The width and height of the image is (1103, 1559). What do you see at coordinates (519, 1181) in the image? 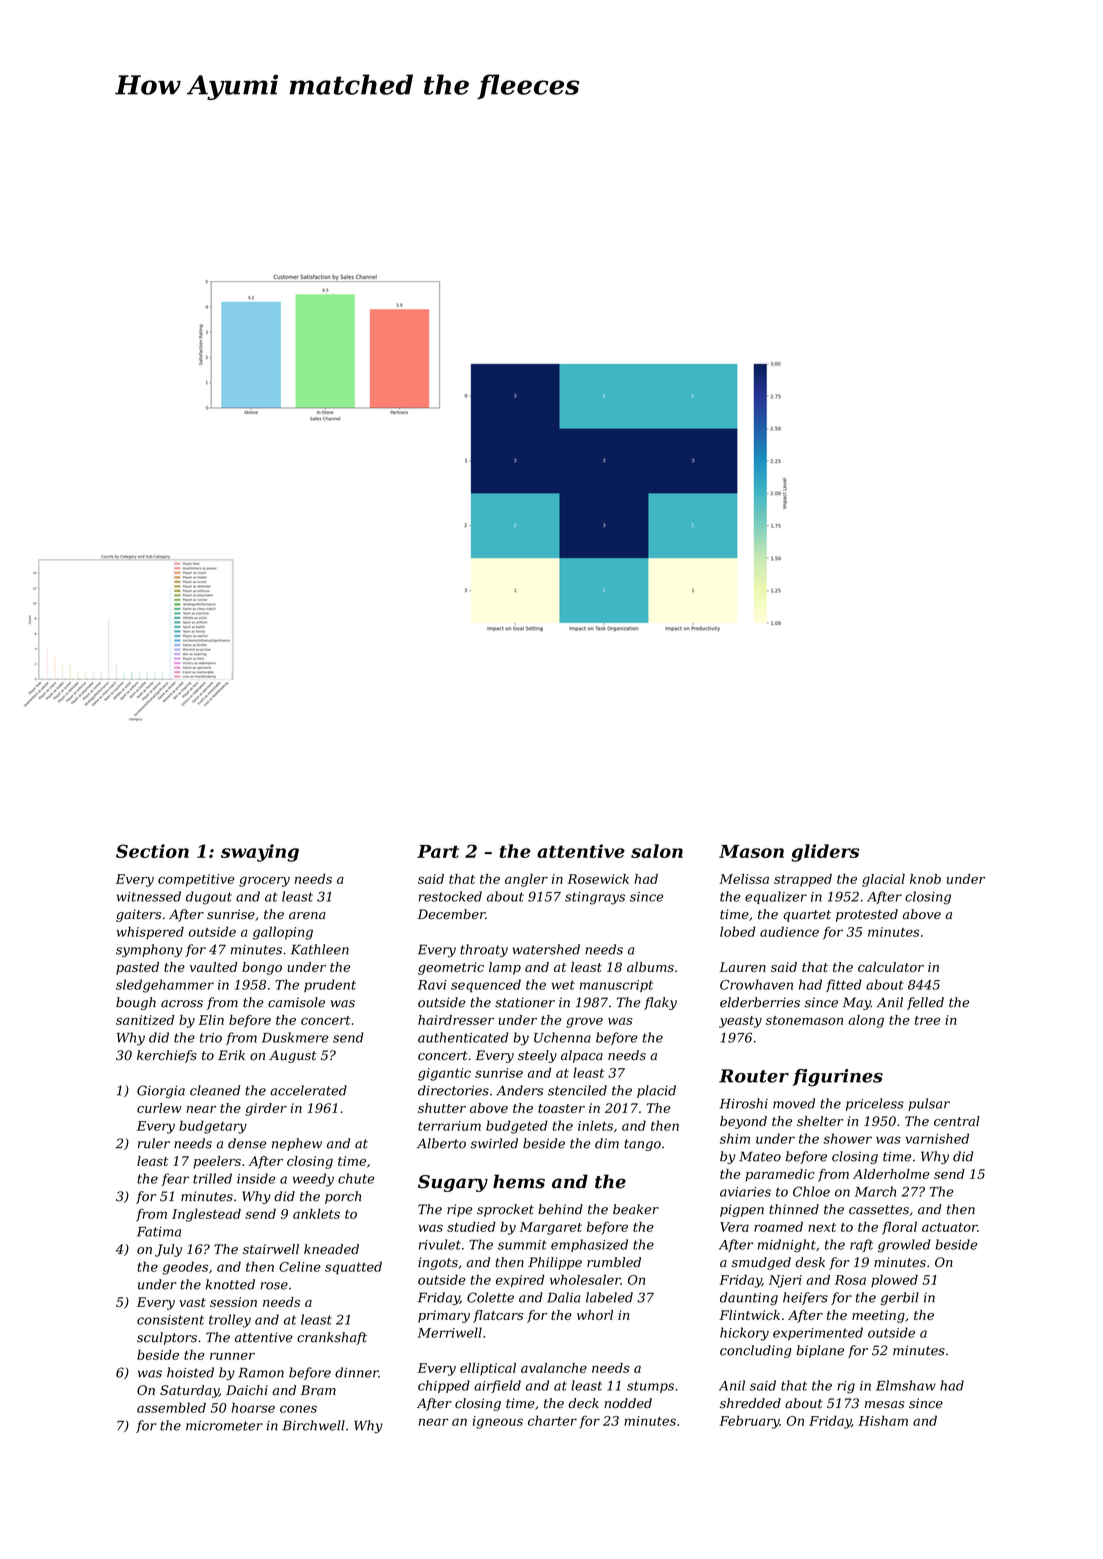
I see `hems` at bounding box center [519, 1181].
